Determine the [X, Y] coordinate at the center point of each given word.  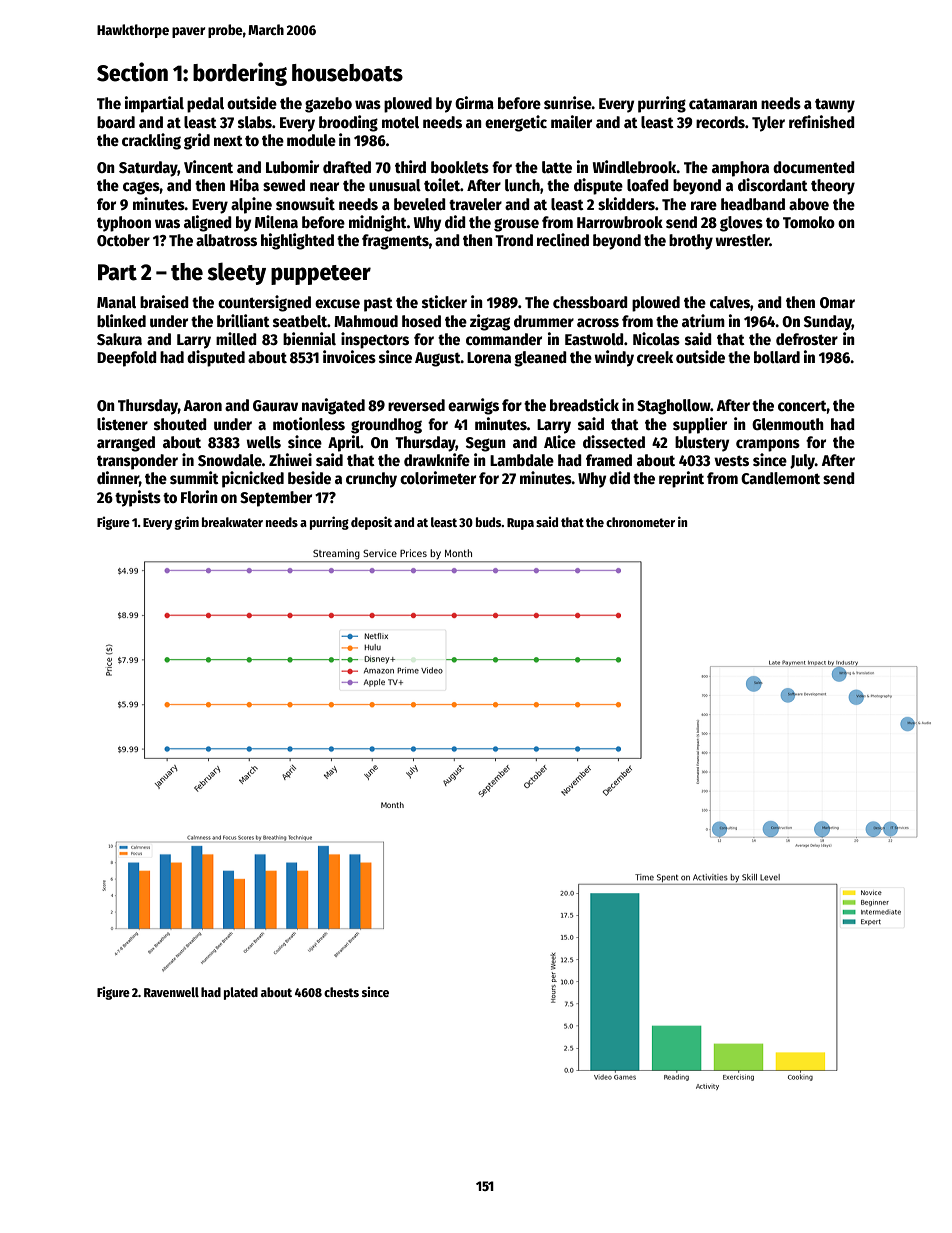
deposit [371, 523]
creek [655, 357]
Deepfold [127, 359]
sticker [444, 302]
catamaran [723, 103]
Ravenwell [171, 992]
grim [186, 523]
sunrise [568, 102]
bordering [240, 74]
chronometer [640, 522]
